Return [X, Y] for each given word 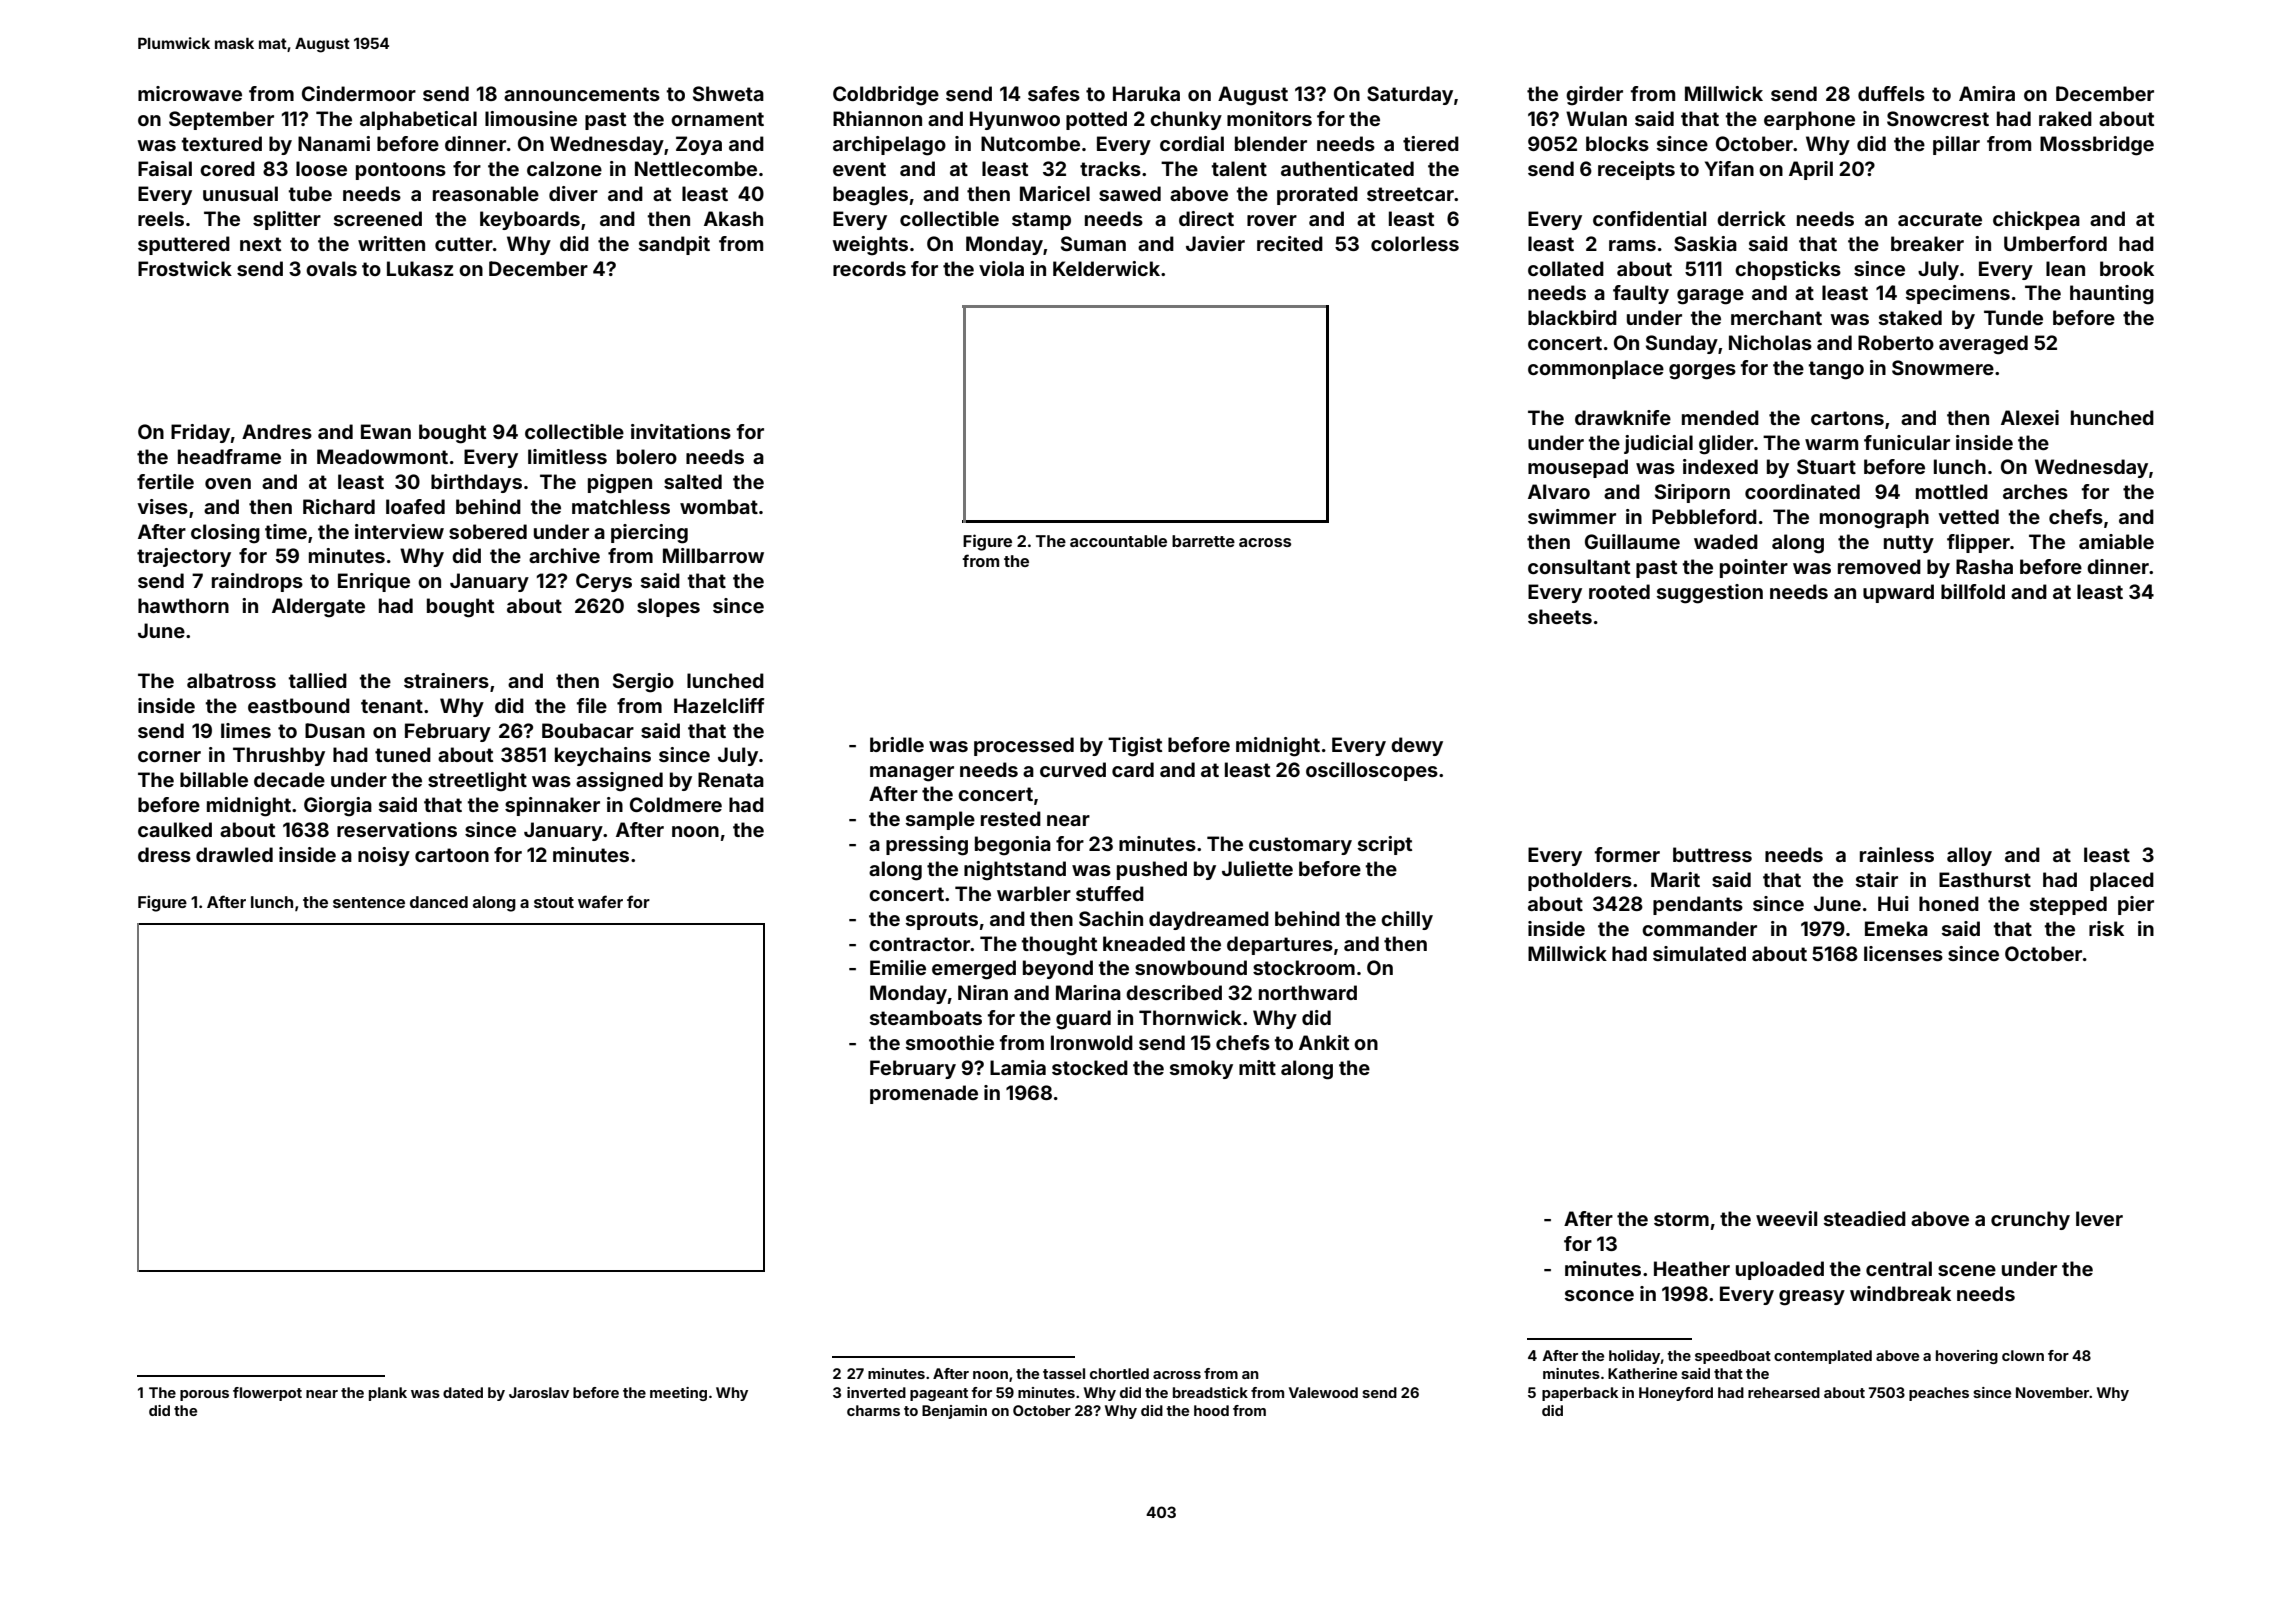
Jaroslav [539, 1392]
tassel [1064, 1373]
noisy [384, 856]
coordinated [1802, 491]
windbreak [1900, 1293]
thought [1059, 946]
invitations [681, 431]
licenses [1903, 953]
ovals [331, 268]
